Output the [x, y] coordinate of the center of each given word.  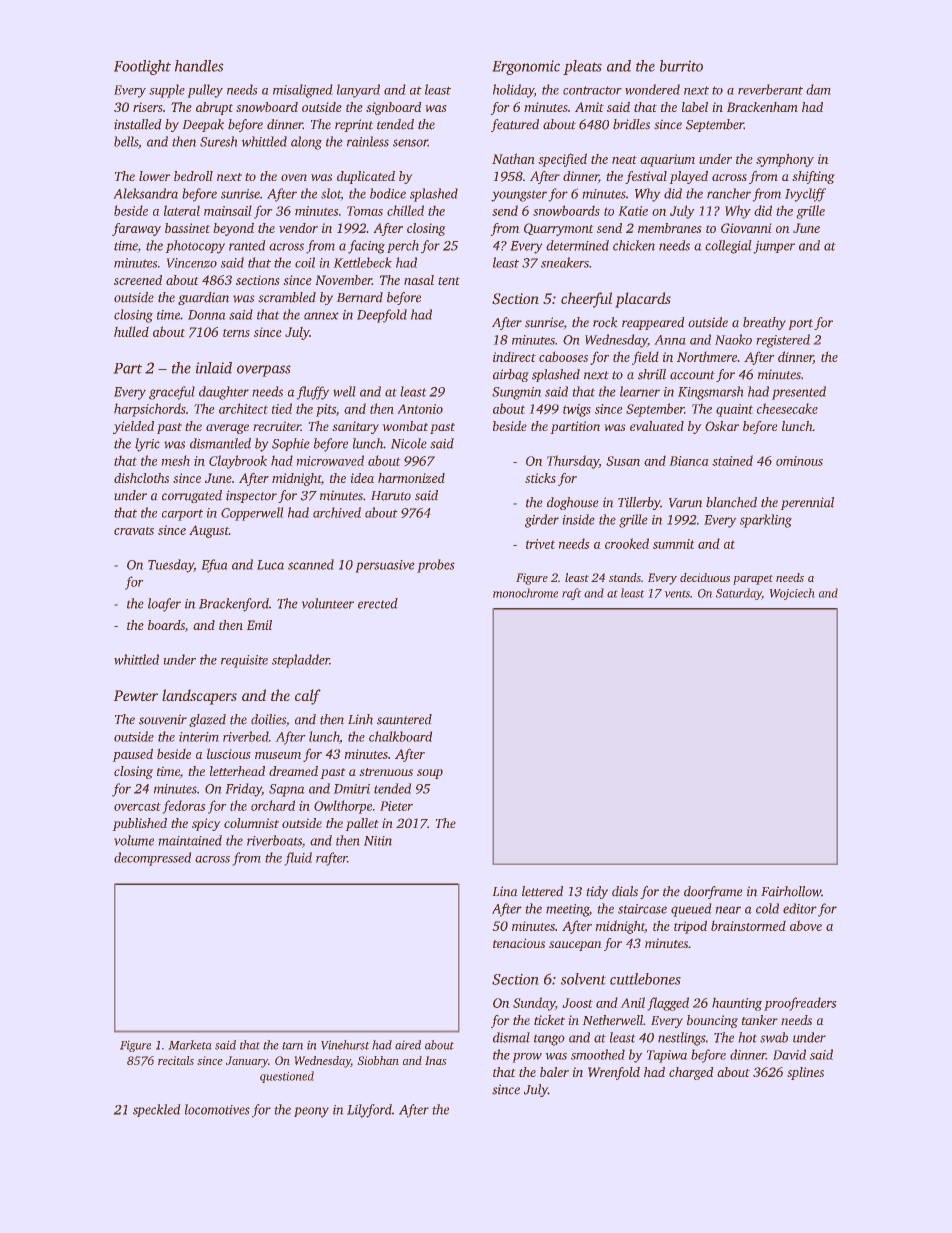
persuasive [385, 566]
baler [554, 1072]
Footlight [142, 67]
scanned [311, 564]
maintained [190, 840]
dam [818, 89]
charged [691, 1073]
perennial [807, 503]
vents [677, 594]
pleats [582, 67]
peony [311, 1112]
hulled [131, 331]
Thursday [573, 462]
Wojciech [792, 594]
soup [430, 774]
